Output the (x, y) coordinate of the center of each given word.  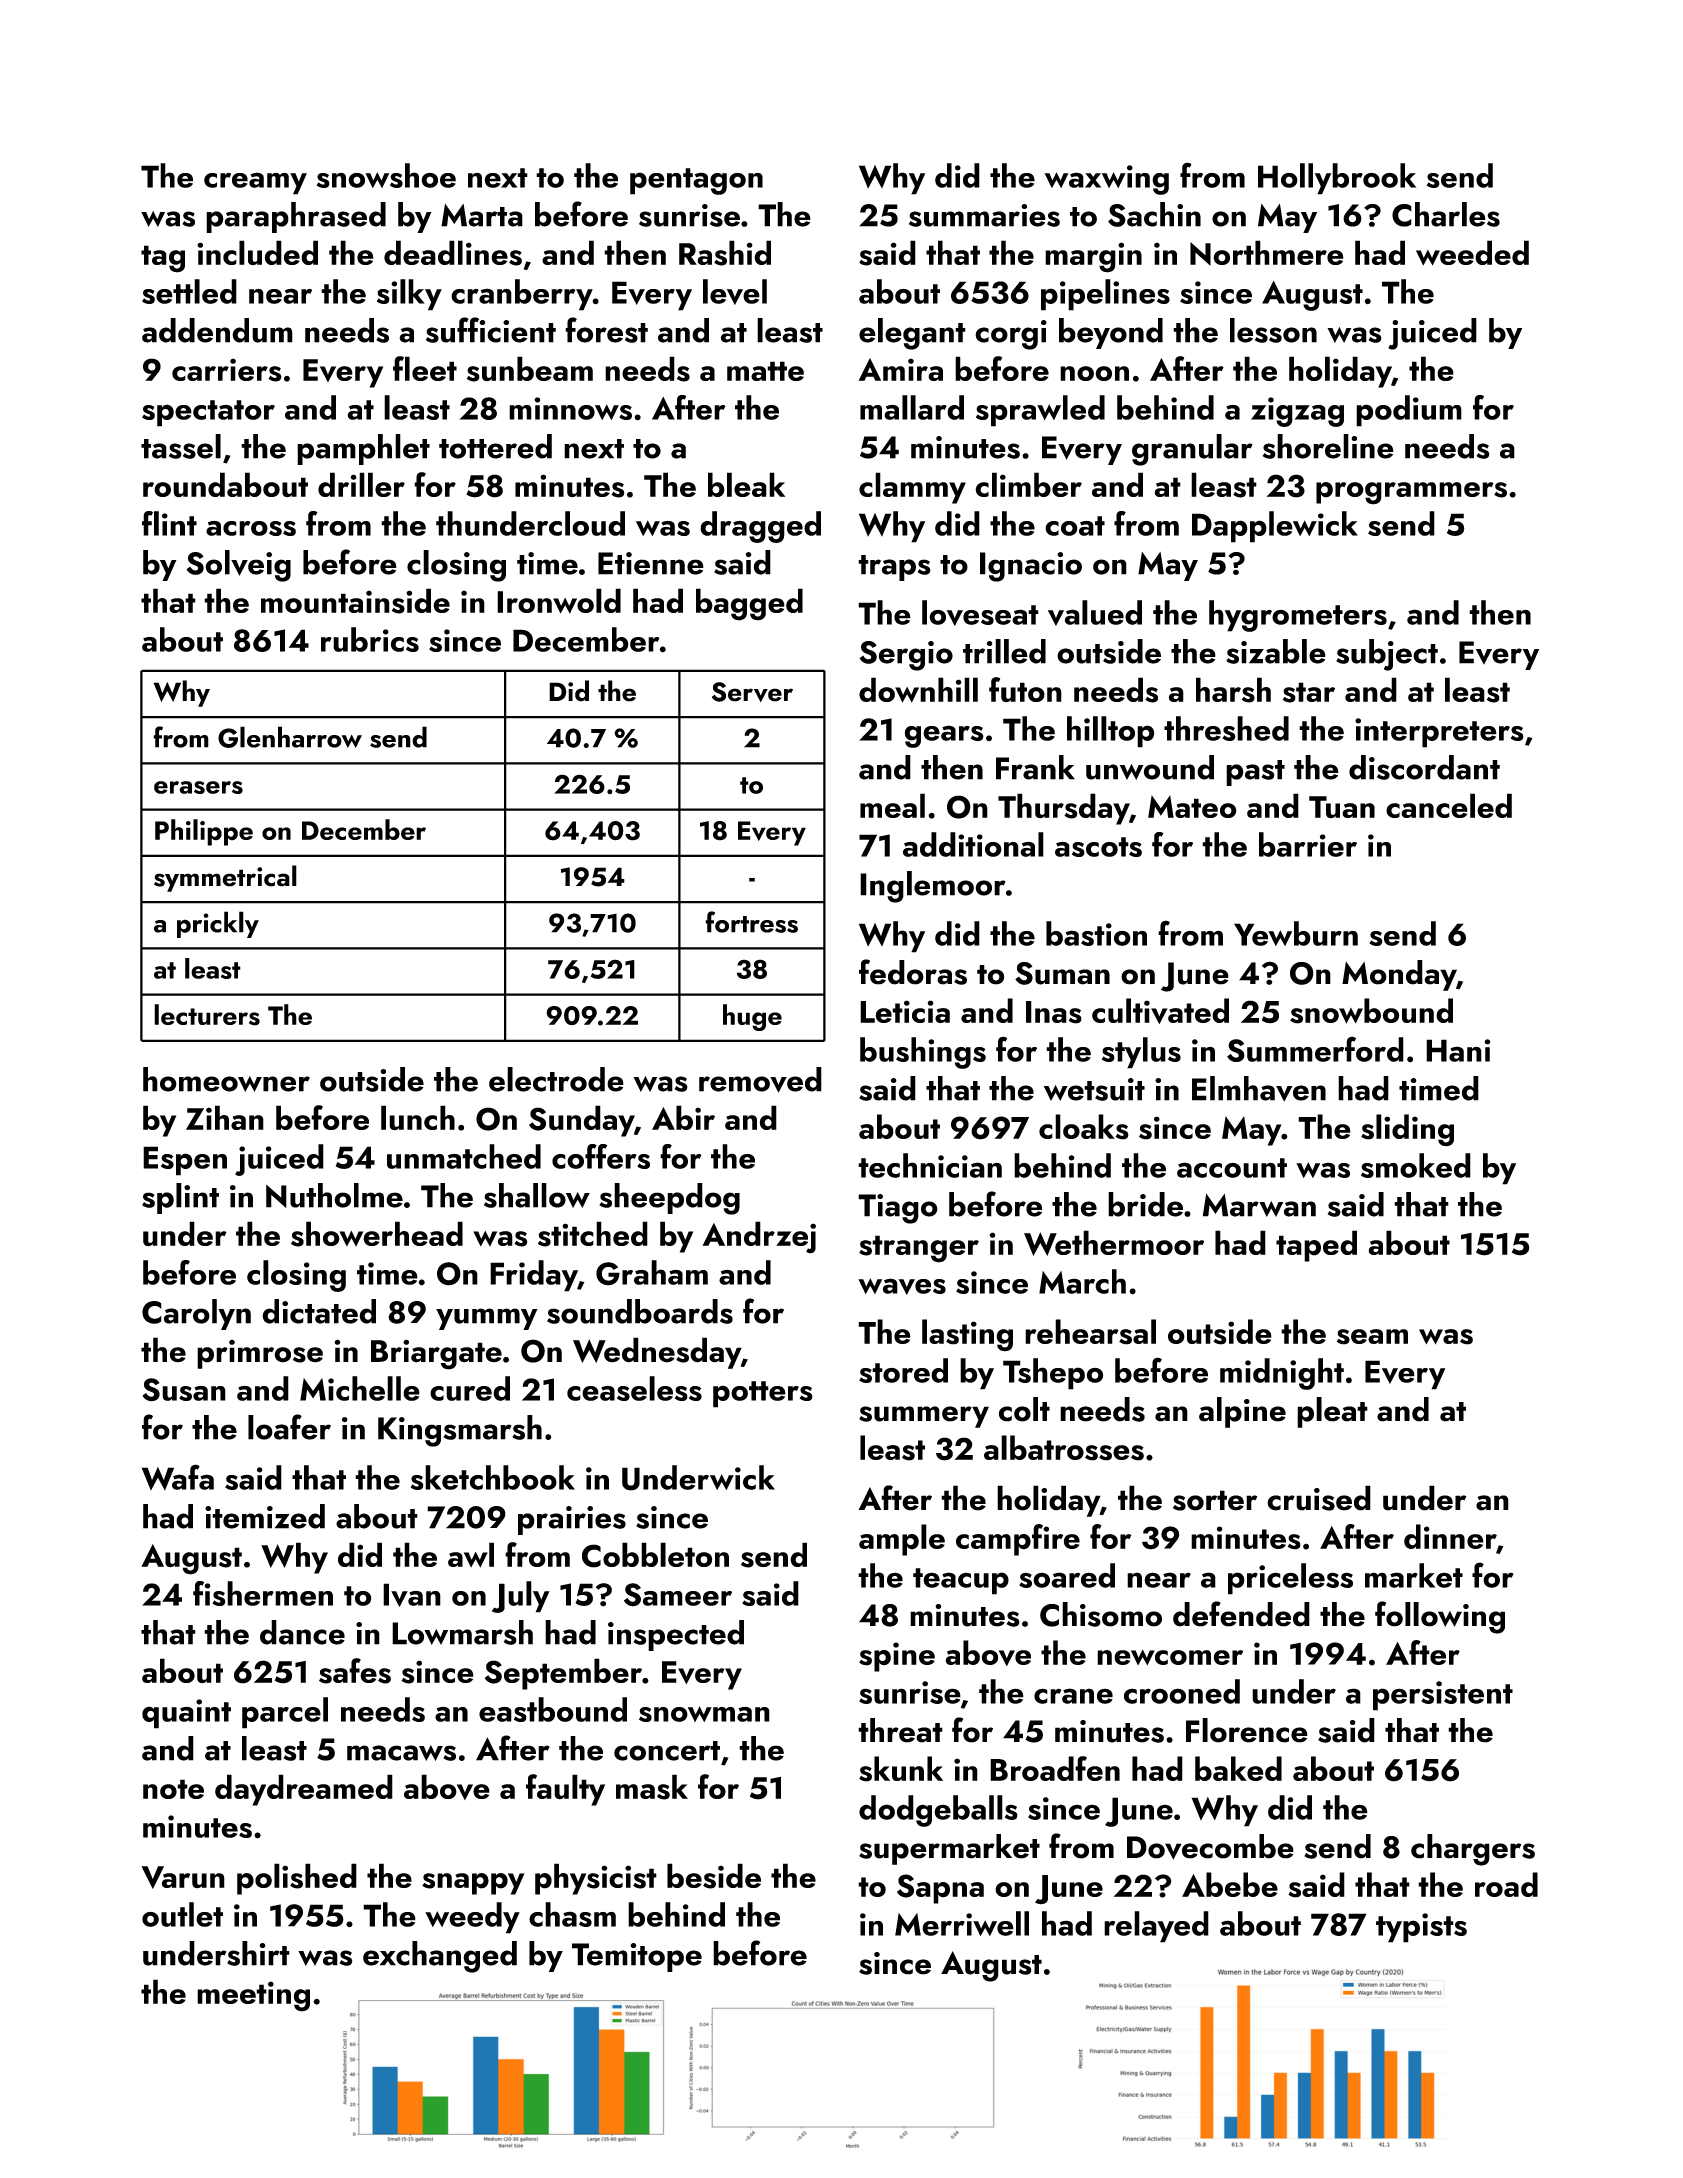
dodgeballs (938, 1811)
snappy (473, 1884)
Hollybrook (1337, 179)
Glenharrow (290, 737)
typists (1421, 1928)
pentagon (696, 181)
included (257, 252)
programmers (1411, 493)
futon (1025, 690)
